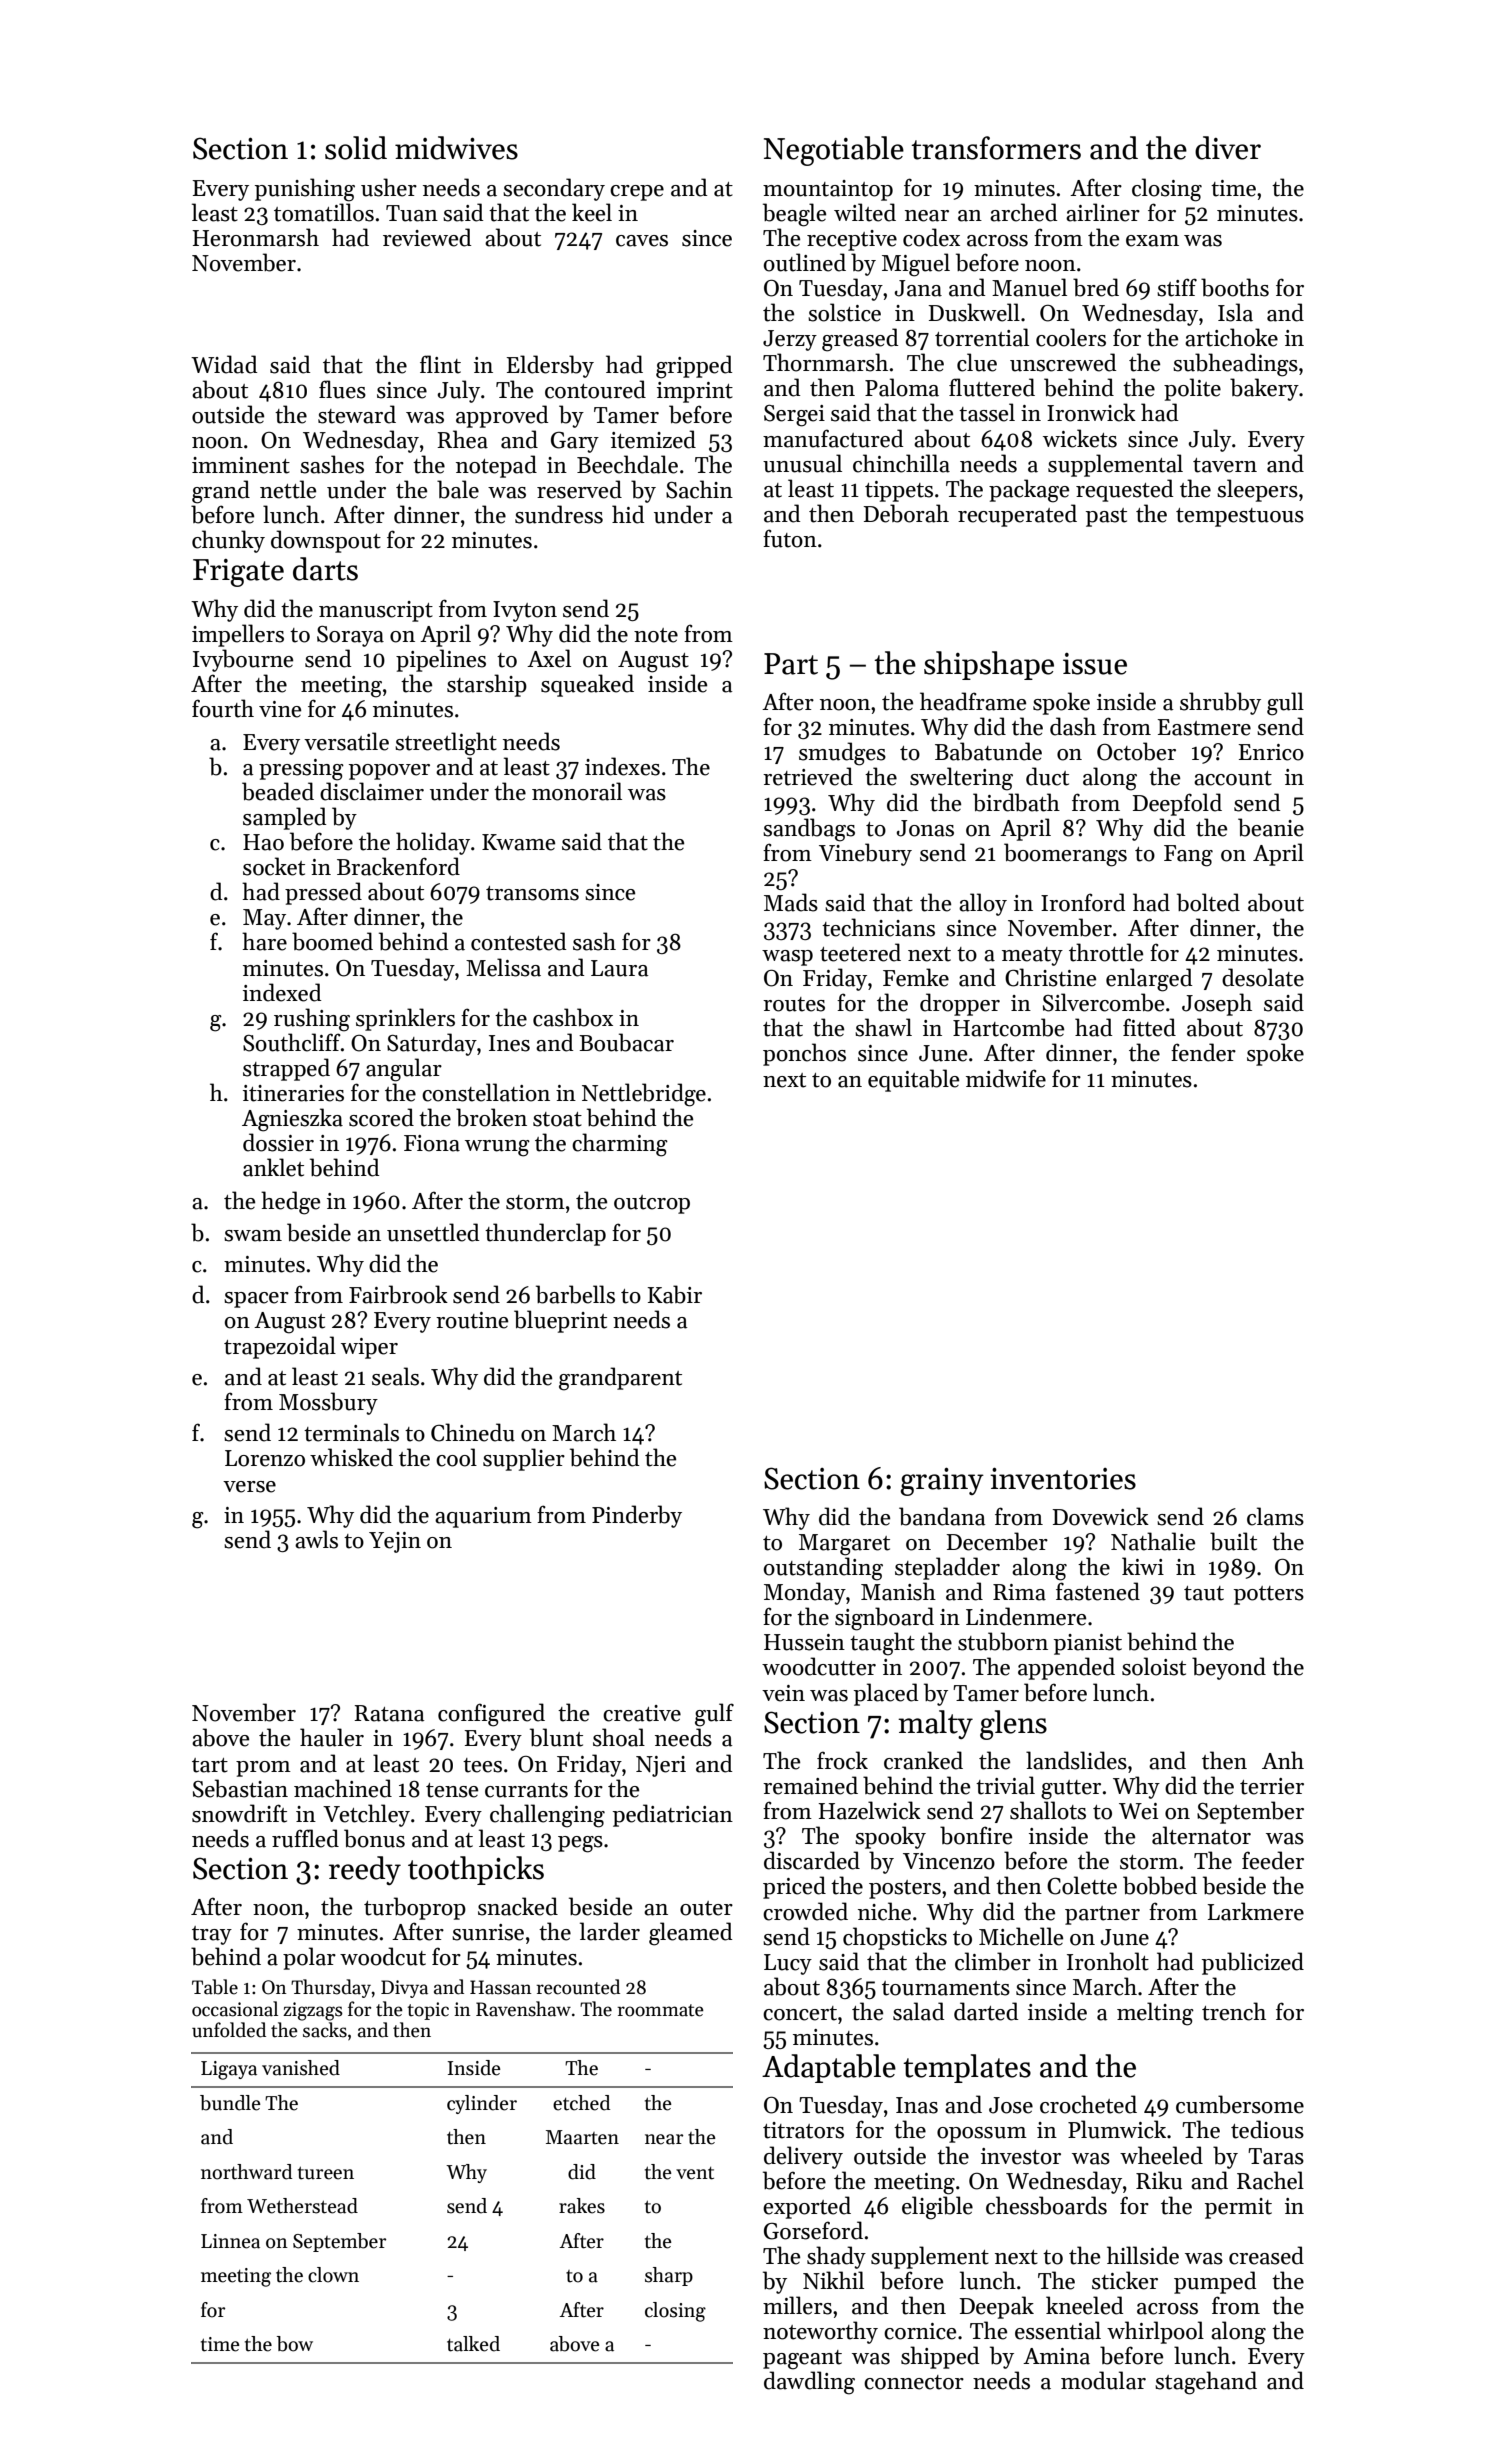 Image resolution: width=1496 pixels, height=2464 pixels. What do you see at coordinates (229, 2070) in the document?
I see `Ligaya` at bounding box center [229, 2070].
